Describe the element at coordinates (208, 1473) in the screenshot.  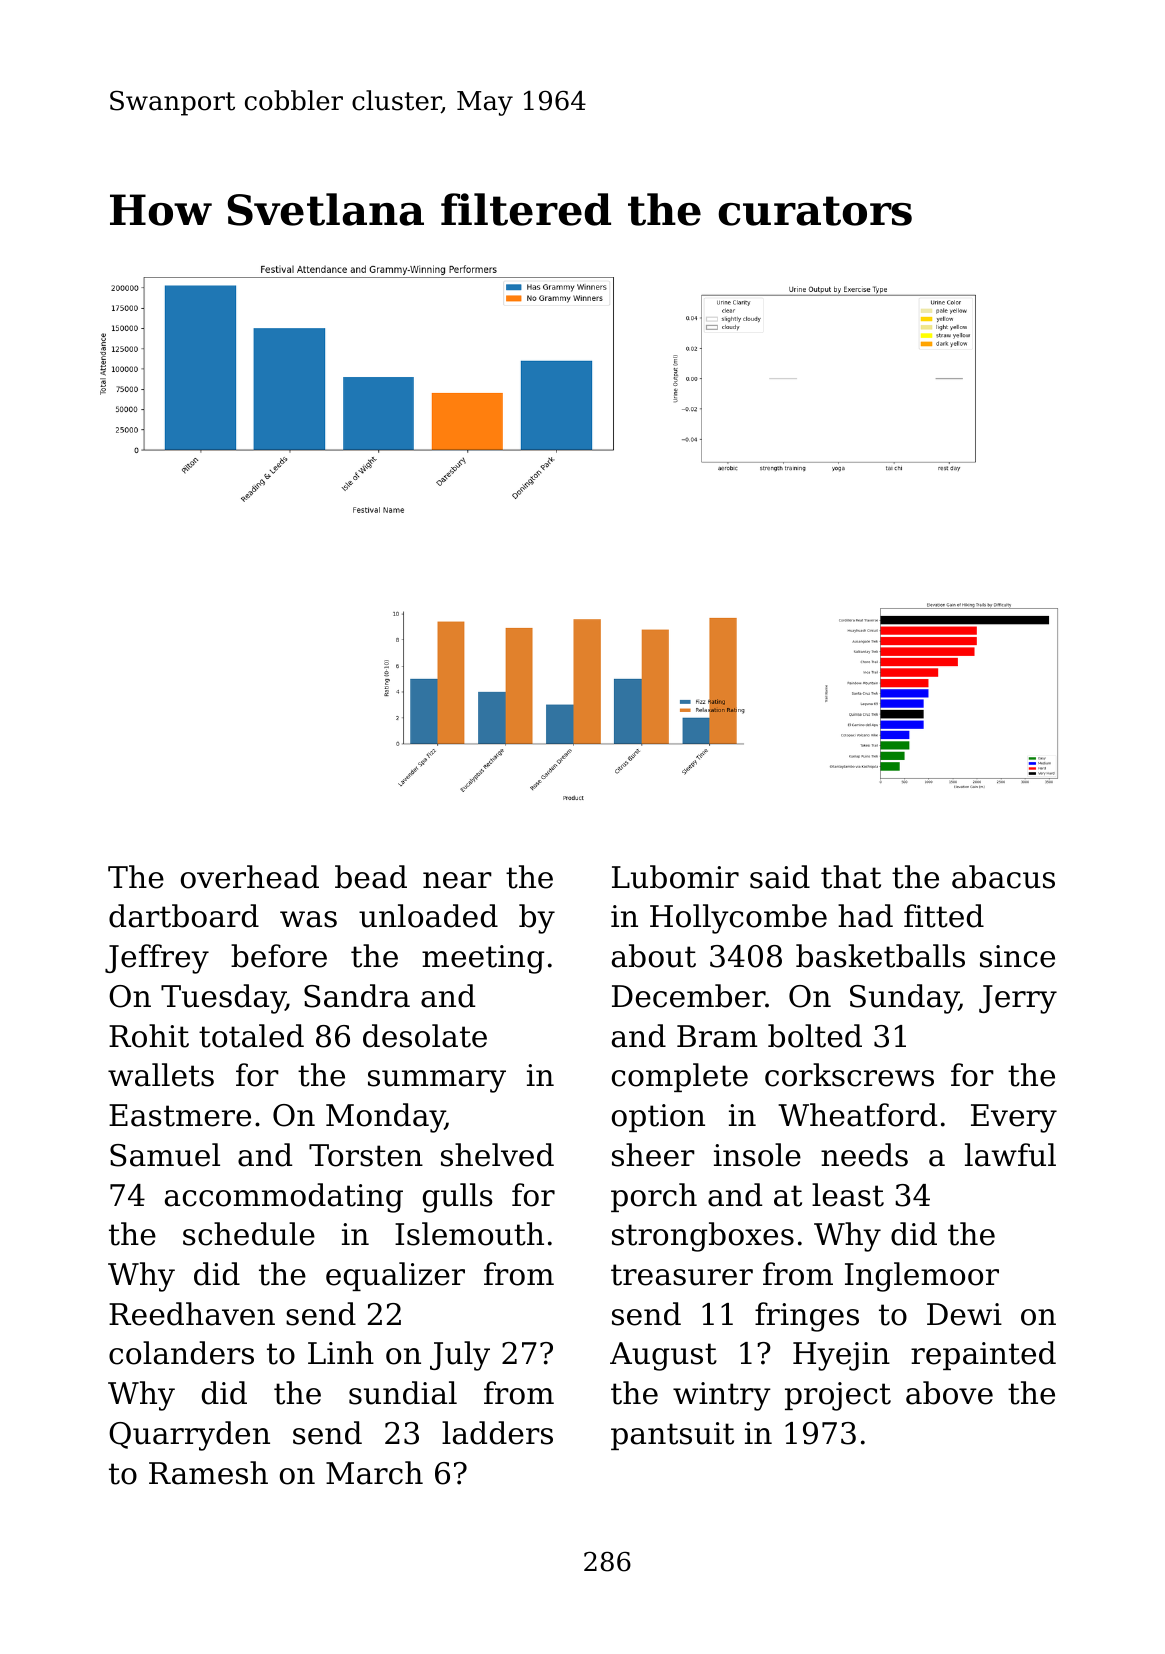
I see `Ramesh` at that location.
